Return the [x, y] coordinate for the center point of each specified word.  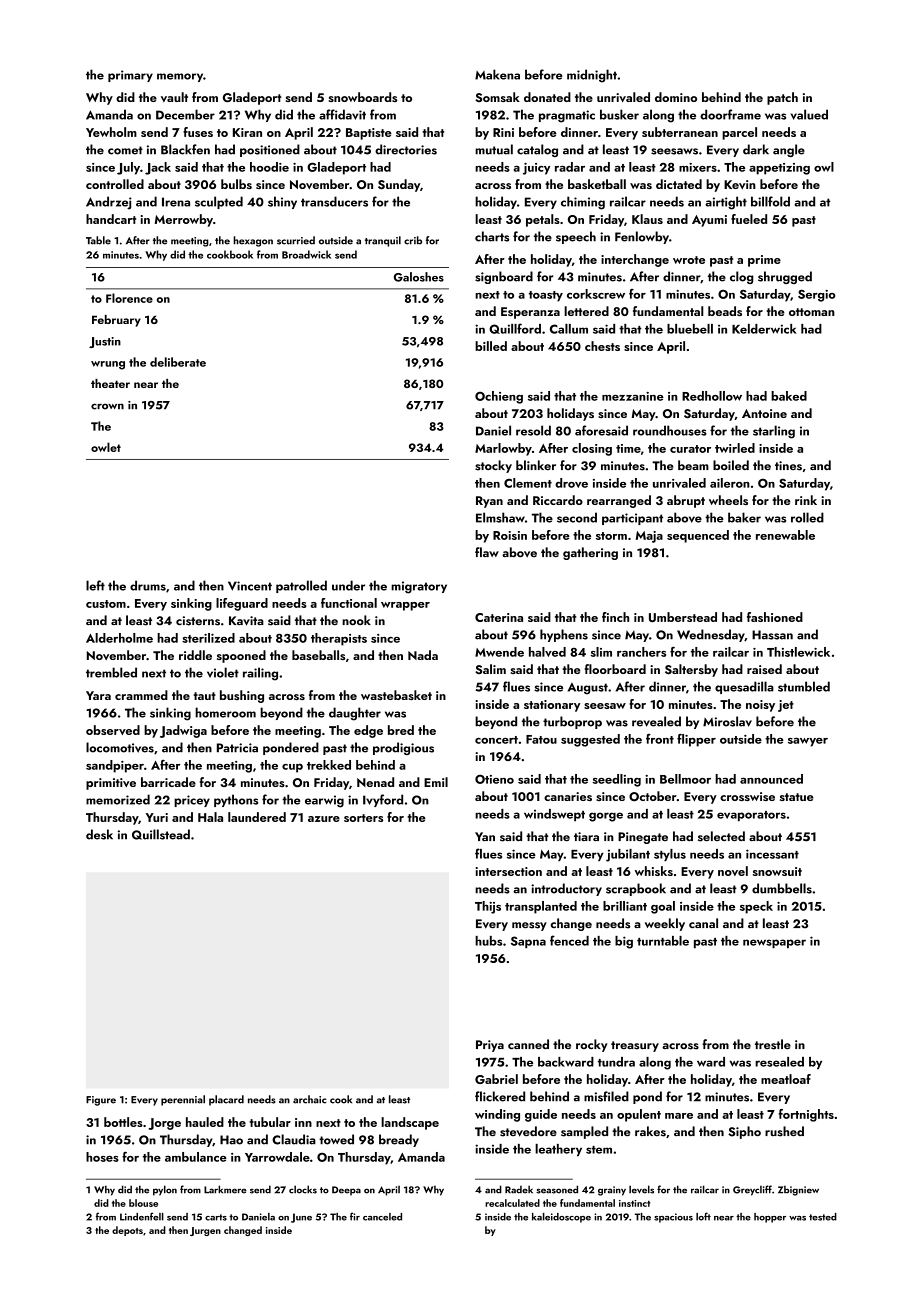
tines [788, 466]
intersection [509, 871]
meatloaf [786, 1079]
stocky [493, 466]
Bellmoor [685, 779]
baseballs [318, 655]
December [185, 114]
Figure [101, 1101]
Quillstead [161, 834]
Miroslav [727, 721]
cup [292, 768]
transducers [334, 201]
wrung [108, 365]
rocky [592, 1045]
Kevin [740, 184]
